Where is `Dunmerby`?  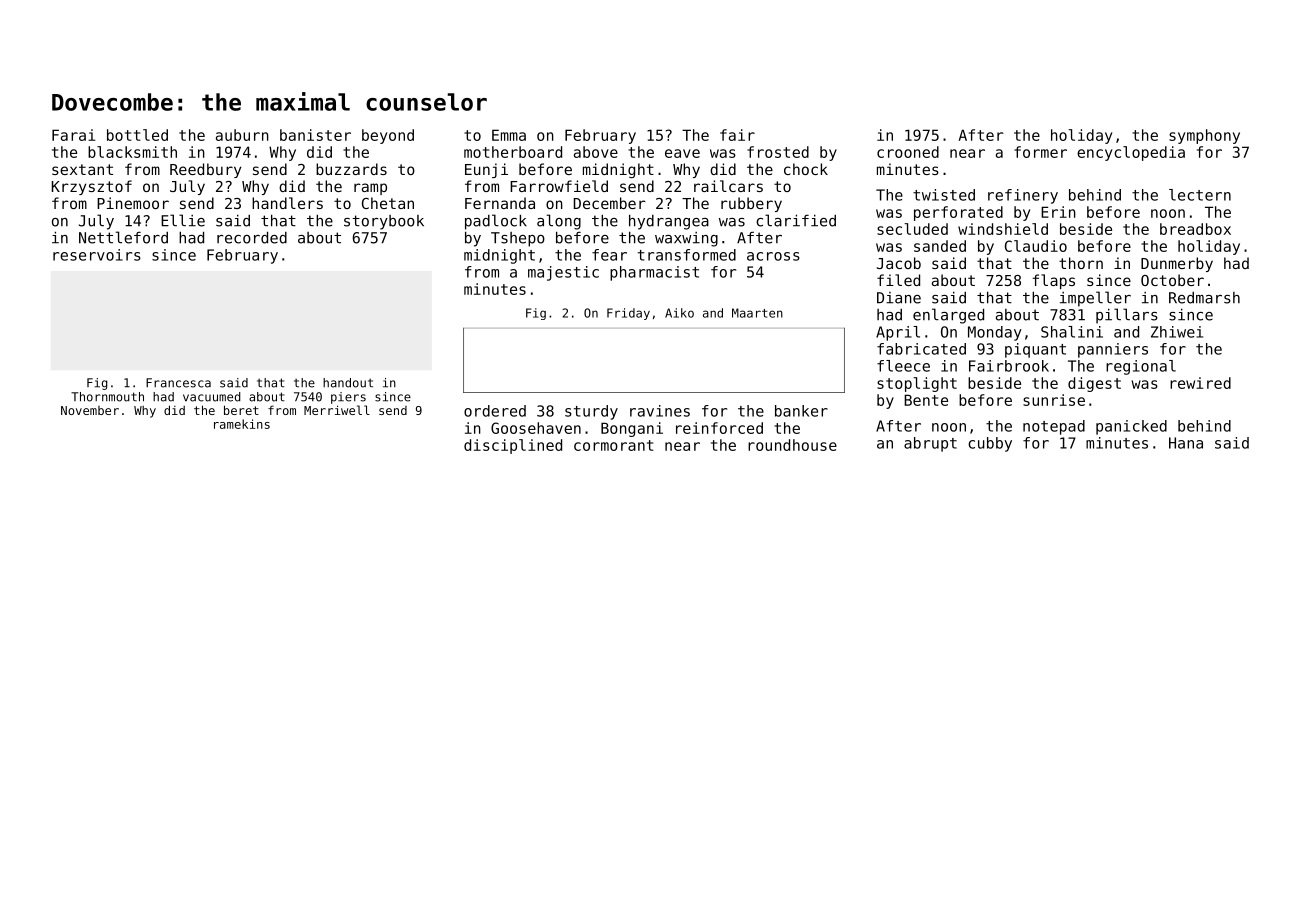
Dunmerby is located at coordinates (1177, 264).
